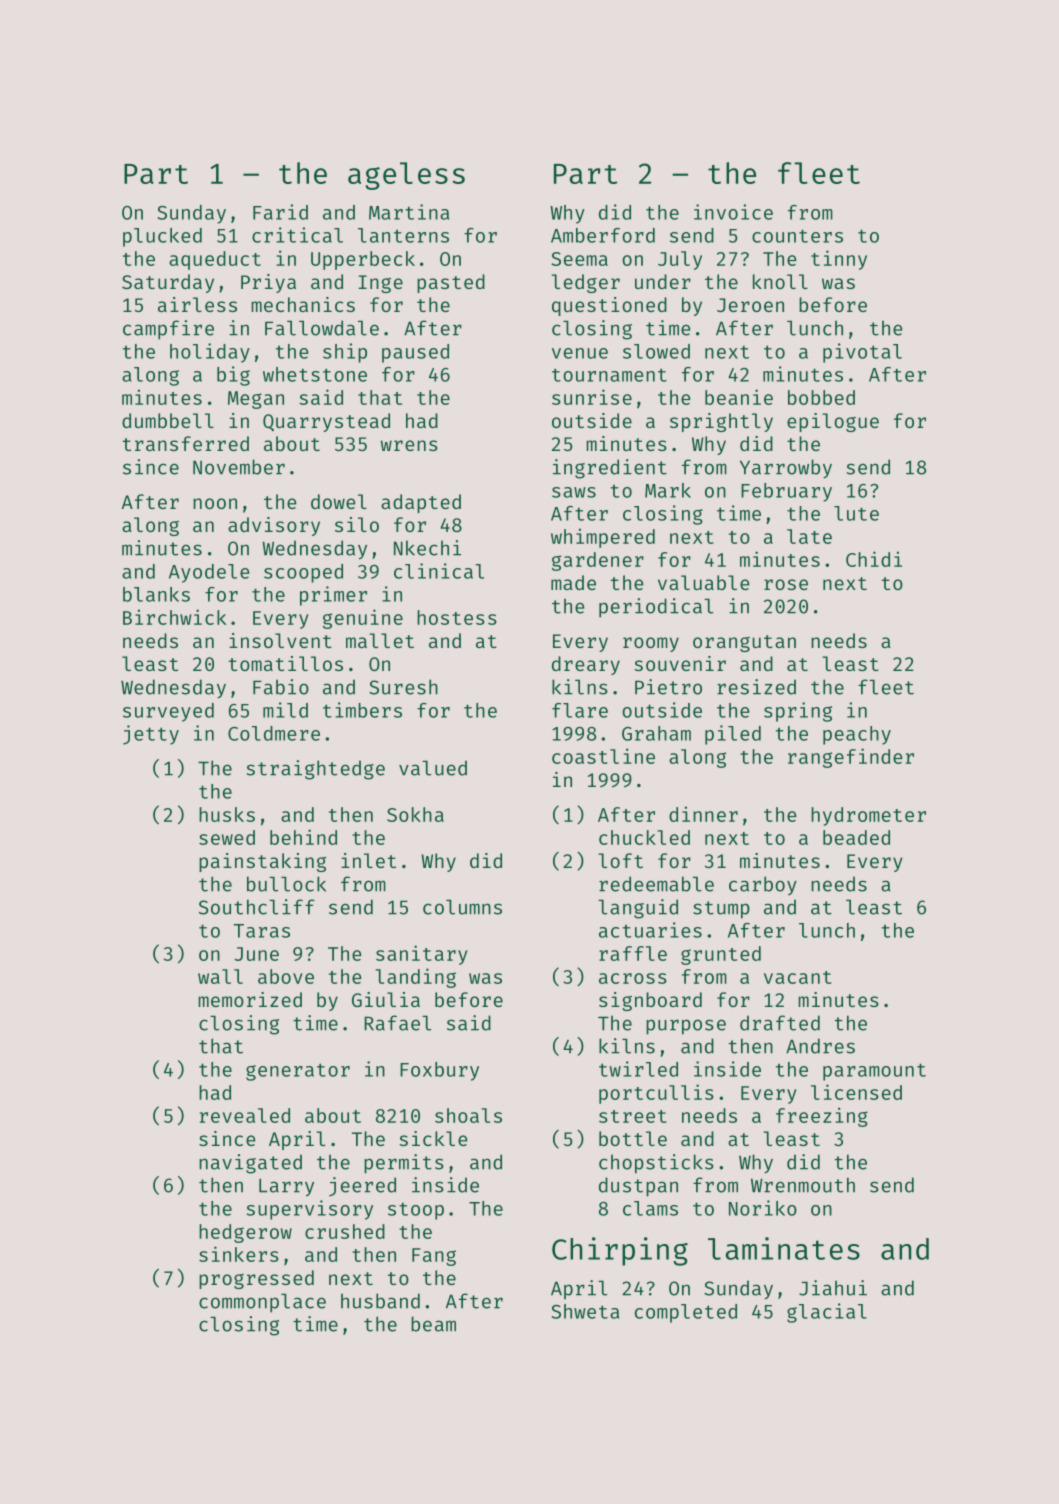 This screenshot has height=1504, width=1059. I want to click on ageless, so click(406, 176).
